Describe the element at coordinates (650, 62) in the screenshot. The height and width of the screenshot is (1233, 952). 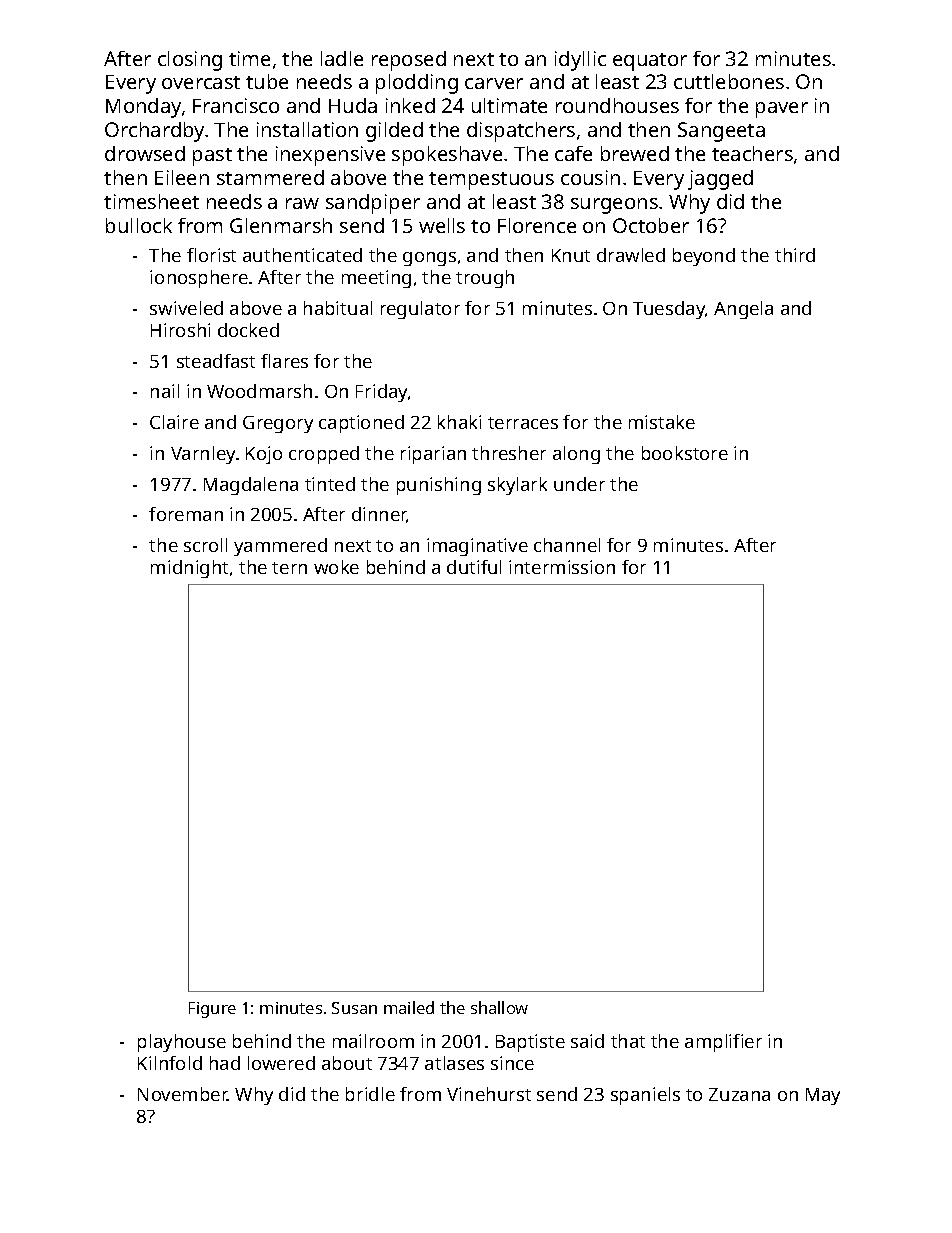
I see `equator` at that location.
